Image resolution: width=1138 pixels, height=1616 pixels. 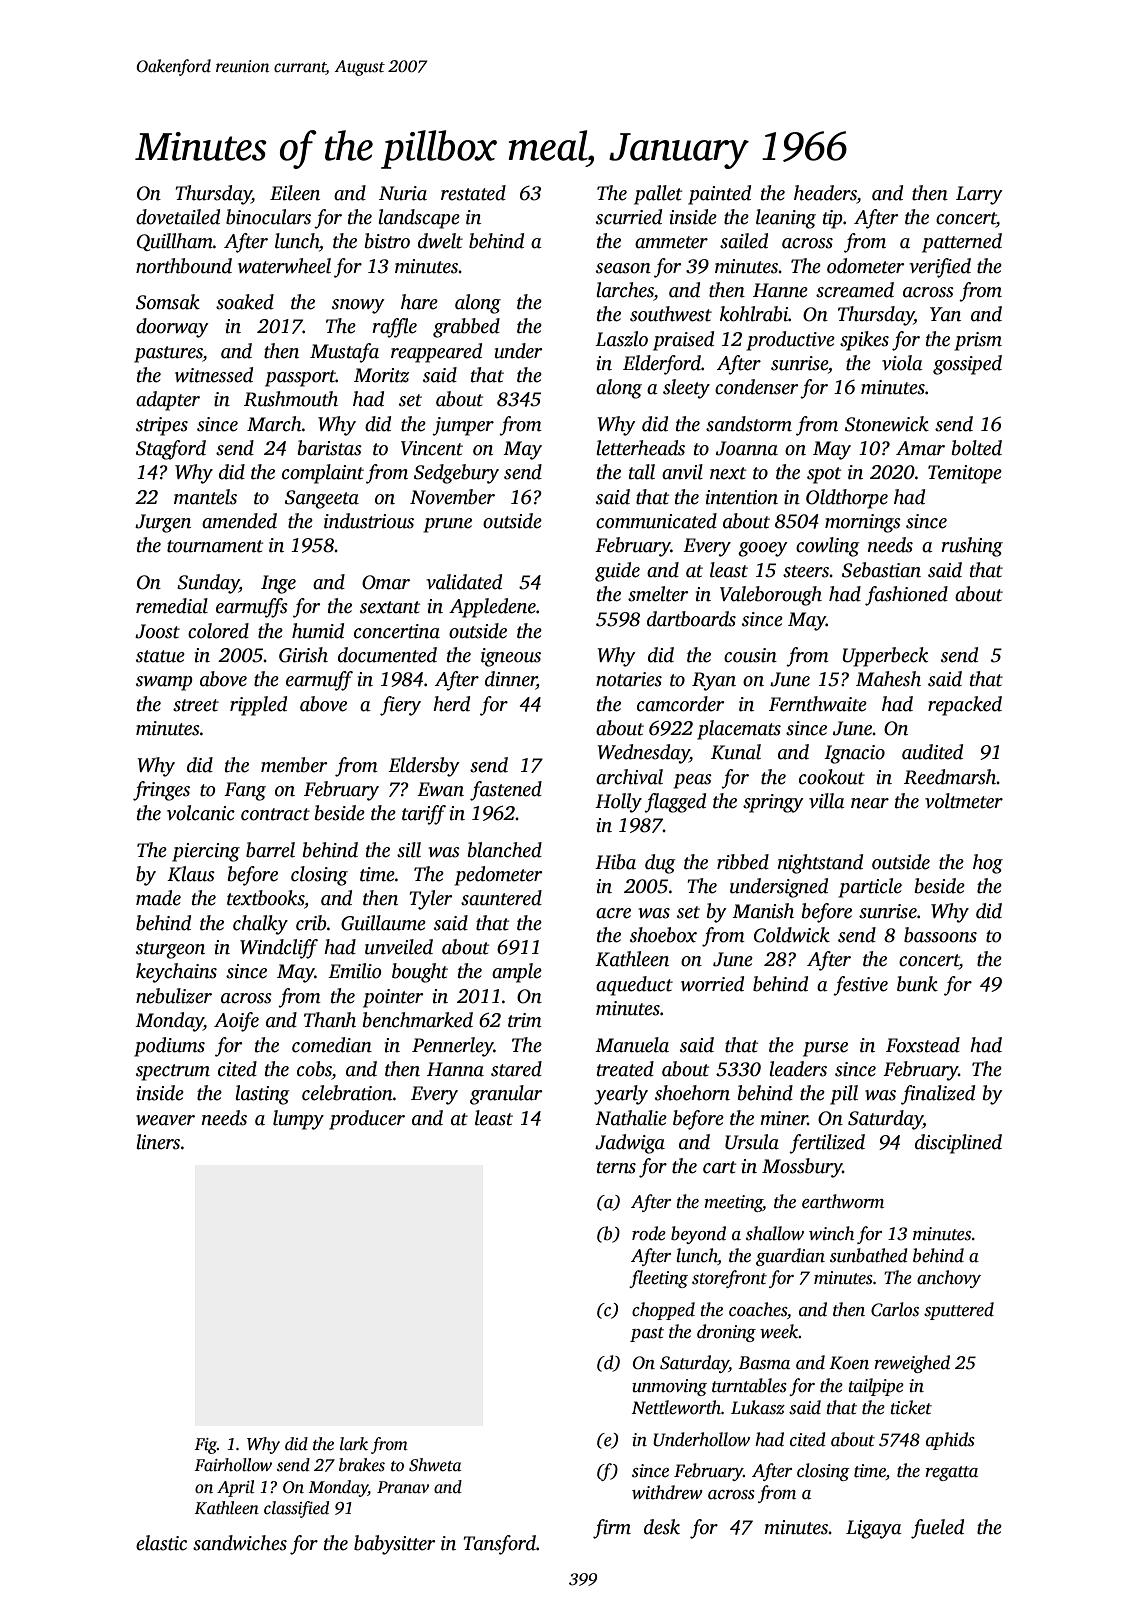 What do you see at coordinates (658, 195) in the document?
I see `pallet` at bounding box center [658, 195].
